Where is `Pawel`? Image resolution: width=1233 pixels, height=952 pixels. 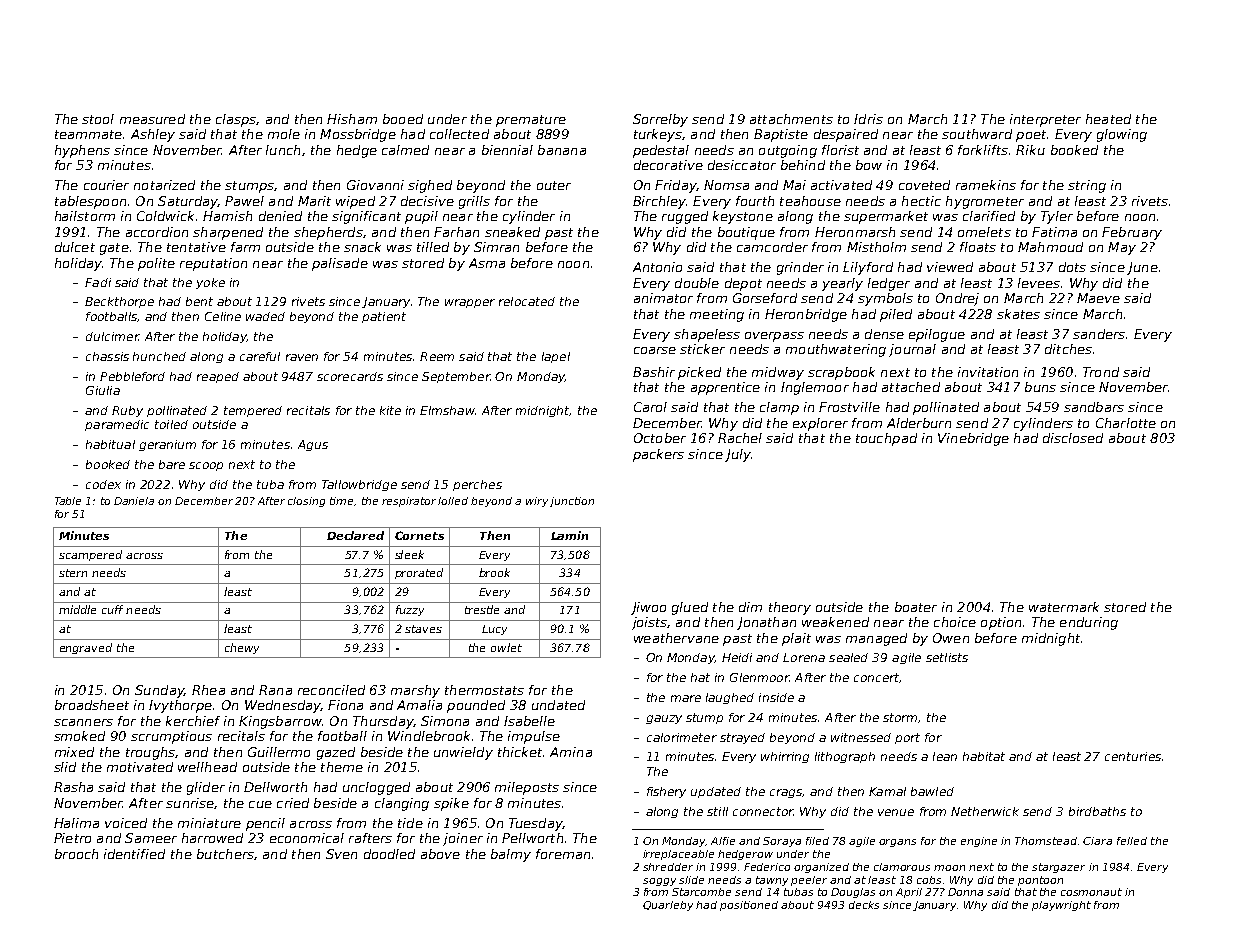 Pawel is located at coordinates (244, 201).
